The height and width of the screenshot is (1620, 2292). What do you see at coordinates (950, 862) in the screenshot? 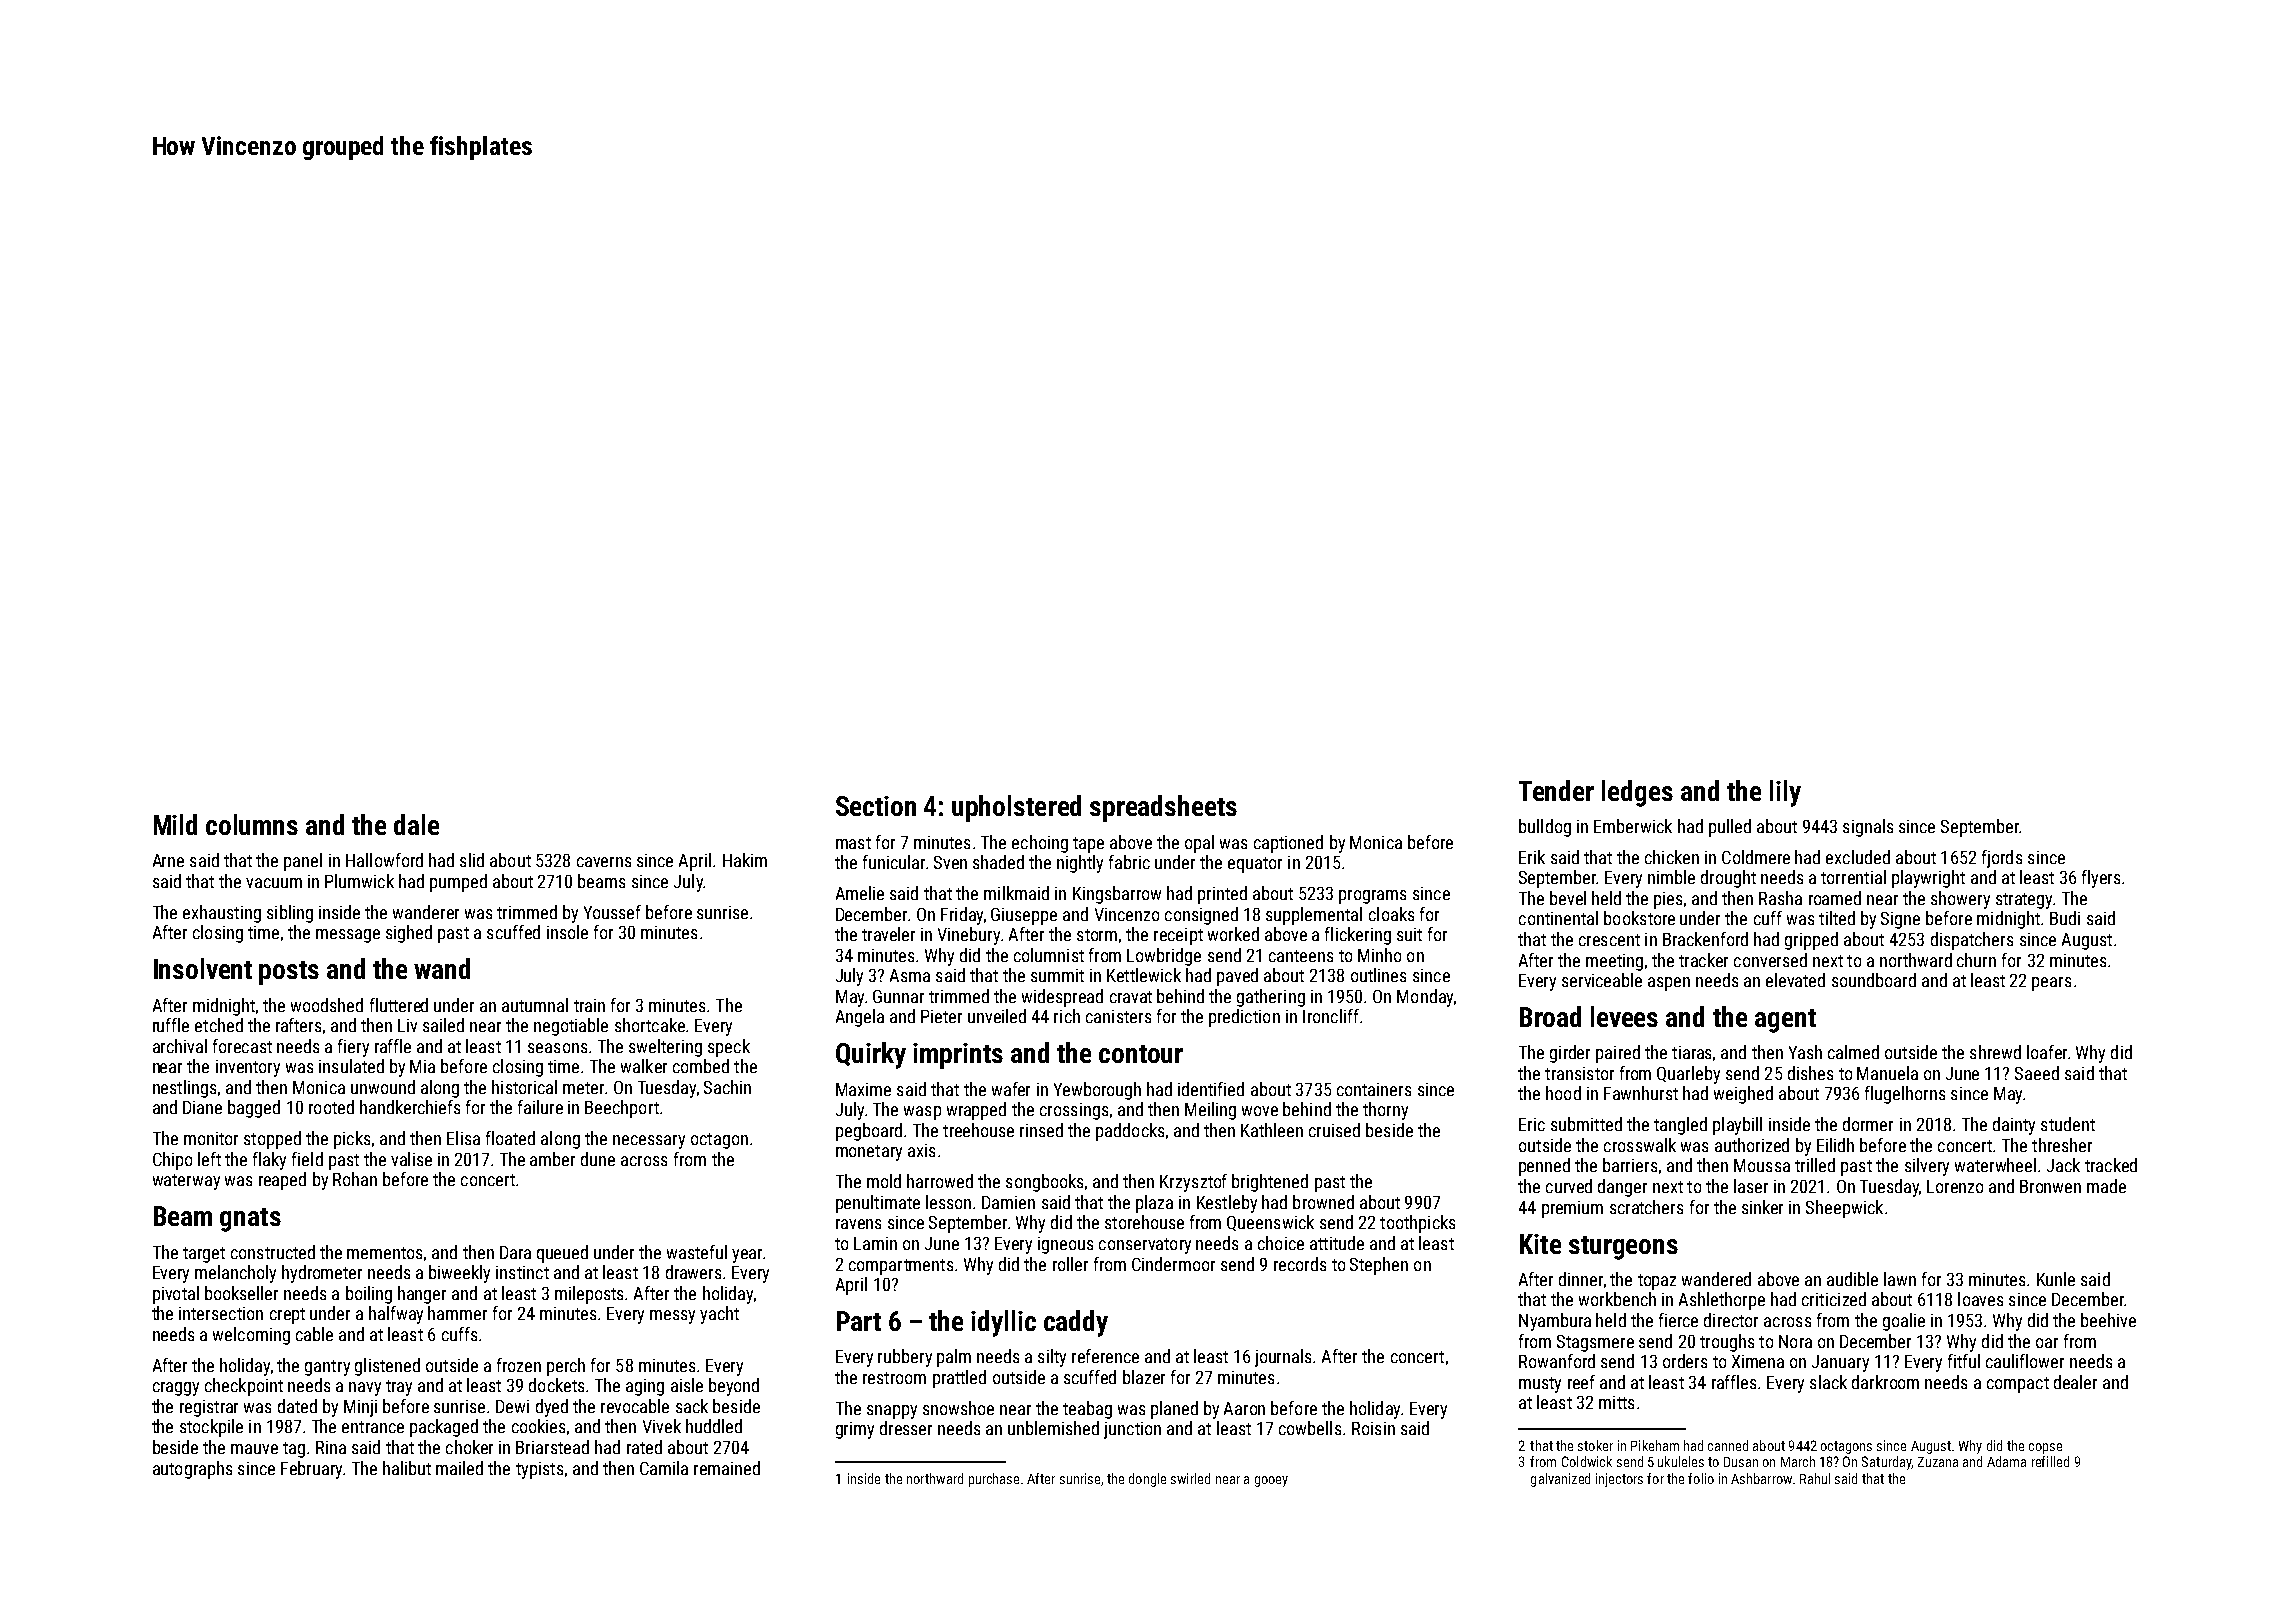
I see `Sven` at bounding box center [950, 862].
